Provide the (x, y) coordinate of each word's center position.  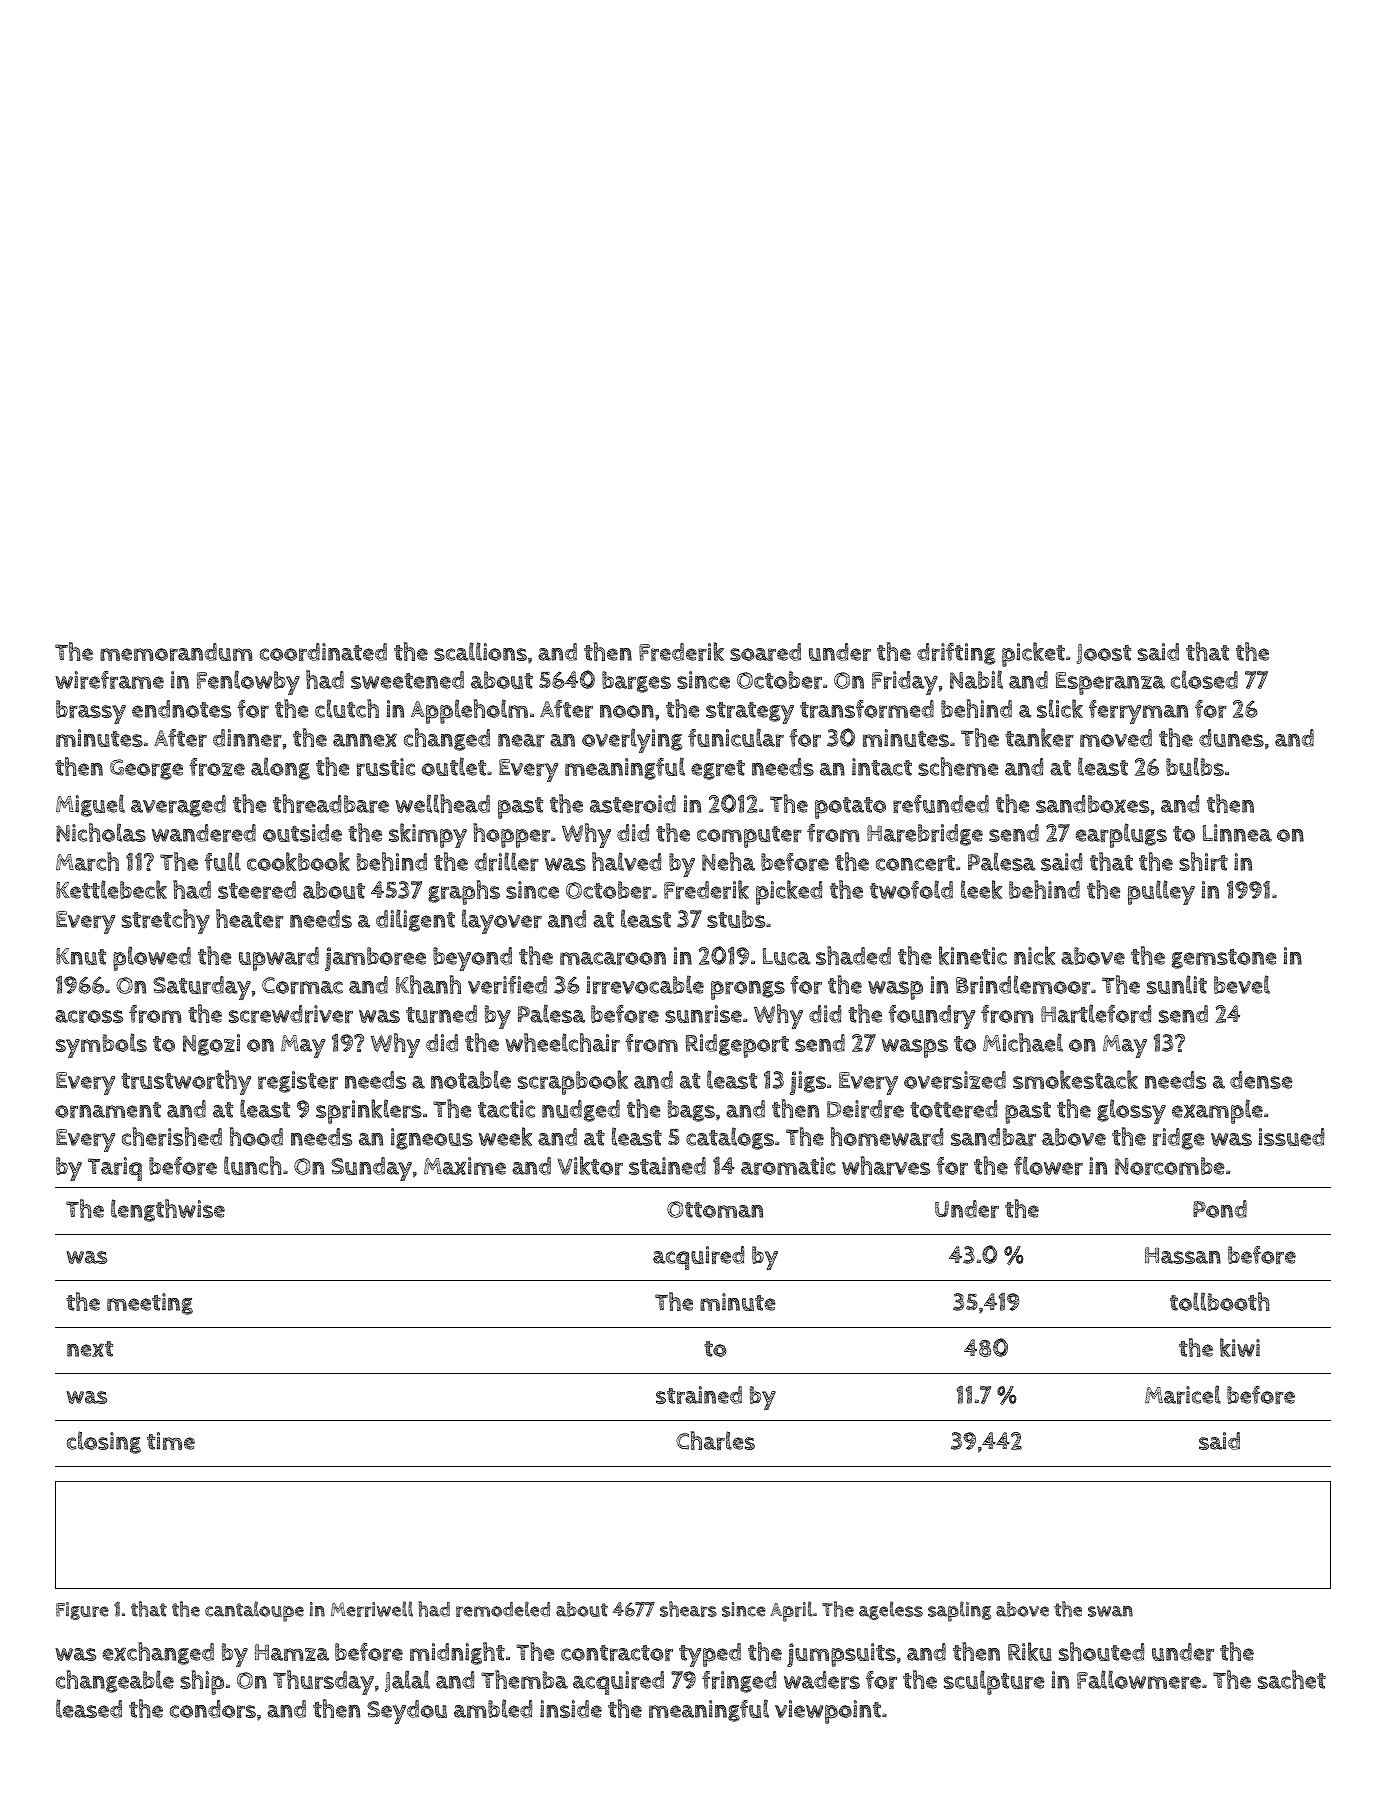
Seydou (407, 1712)
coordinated (323, 652)
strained (699, 1395)
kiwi (1240, 1347)
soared (765, 652)
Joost (1103, 654)
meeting (150, 1304)
